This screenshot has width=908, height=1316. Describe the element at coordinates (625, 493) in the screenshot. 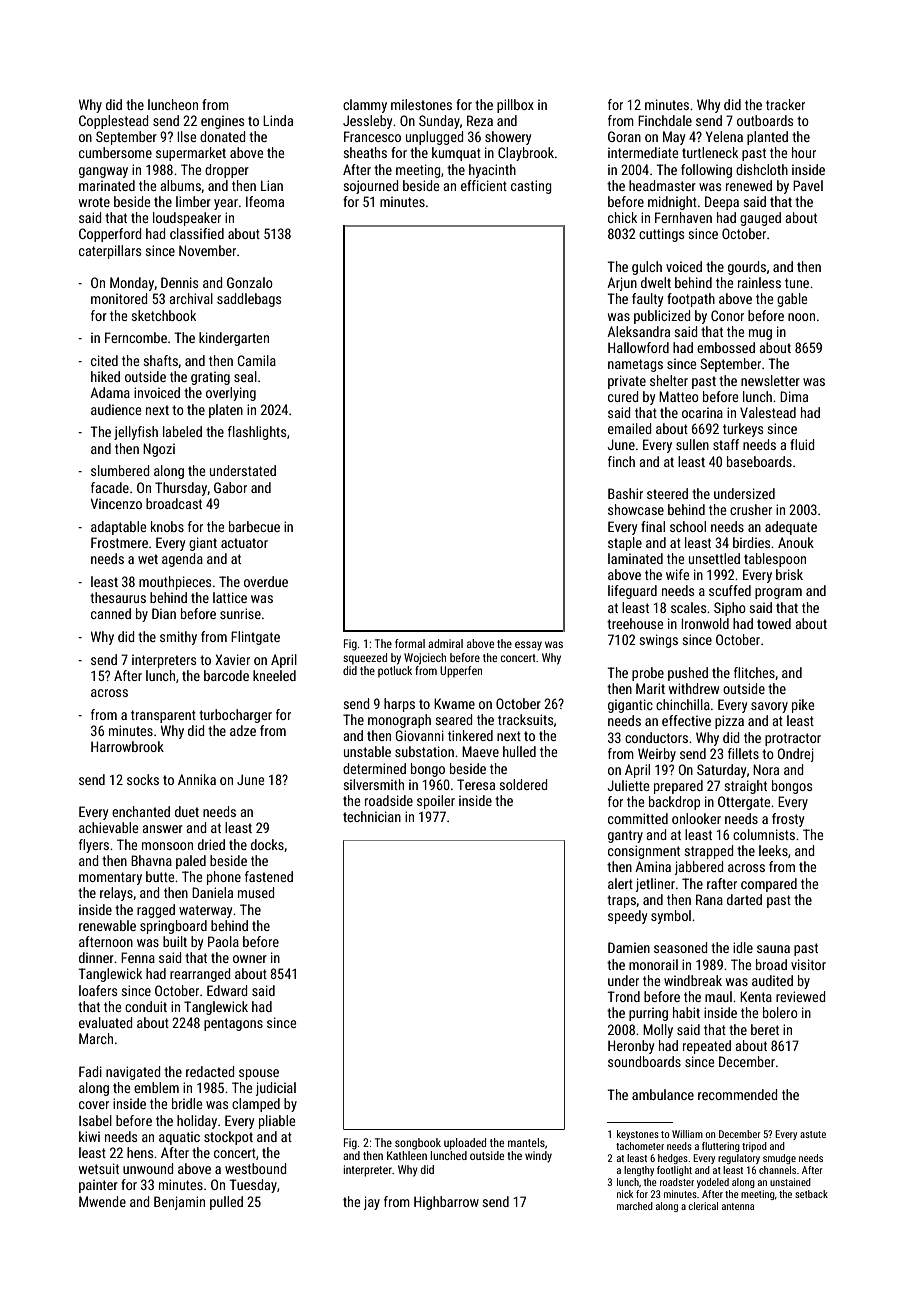

I see `Bashir` at that location.
